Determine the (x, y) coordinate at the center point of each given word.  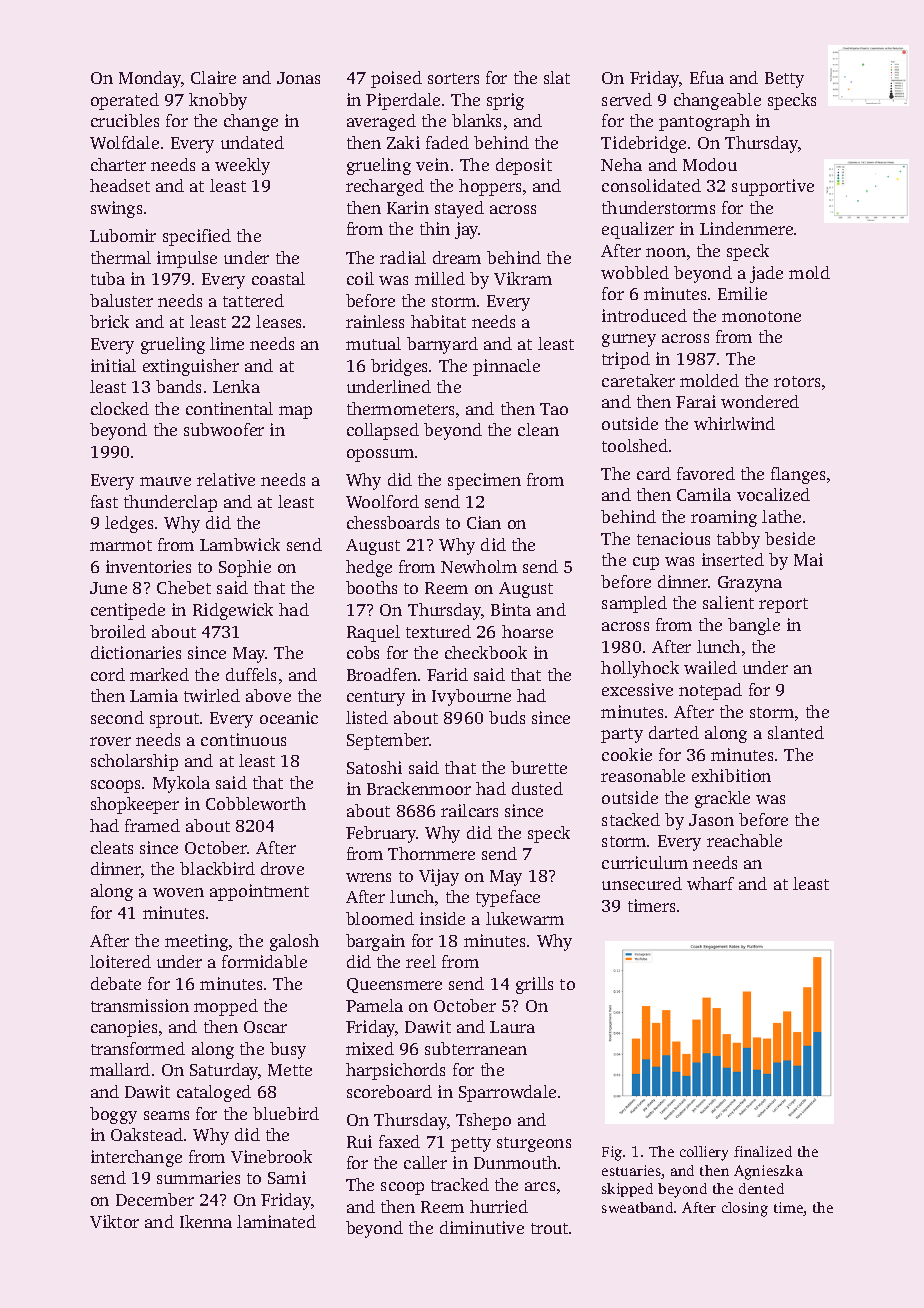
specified (197, 237)
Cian (484, 522)
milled (440, 278)
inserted (733, 559)
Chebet (184, 587)
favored (706, 473)
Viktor (114, 1221)
